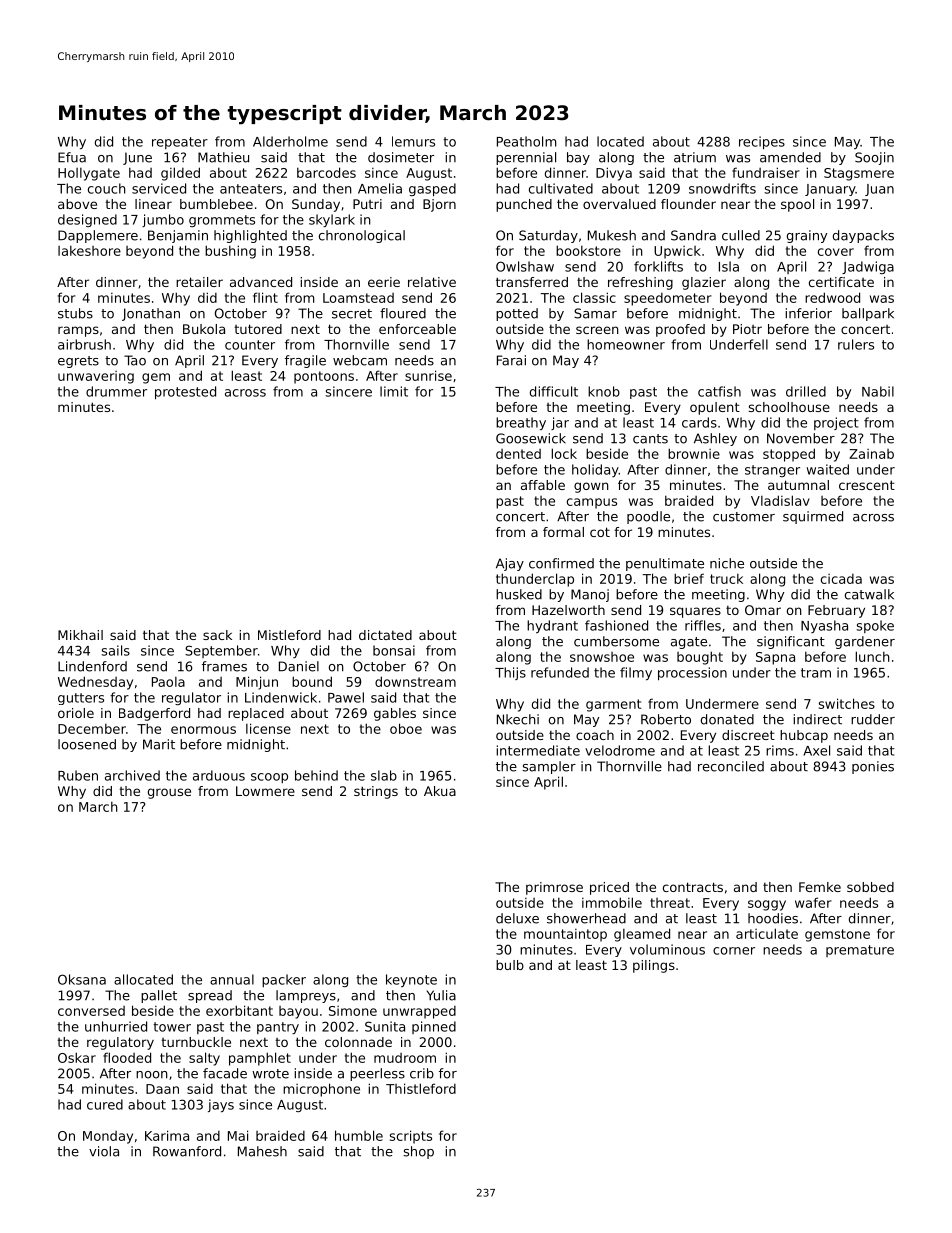 This document has height=1233, width=952. What do you see at coordinates (172, 1027) in the document?
I see `tower` at bounding box center [172, 1027].
